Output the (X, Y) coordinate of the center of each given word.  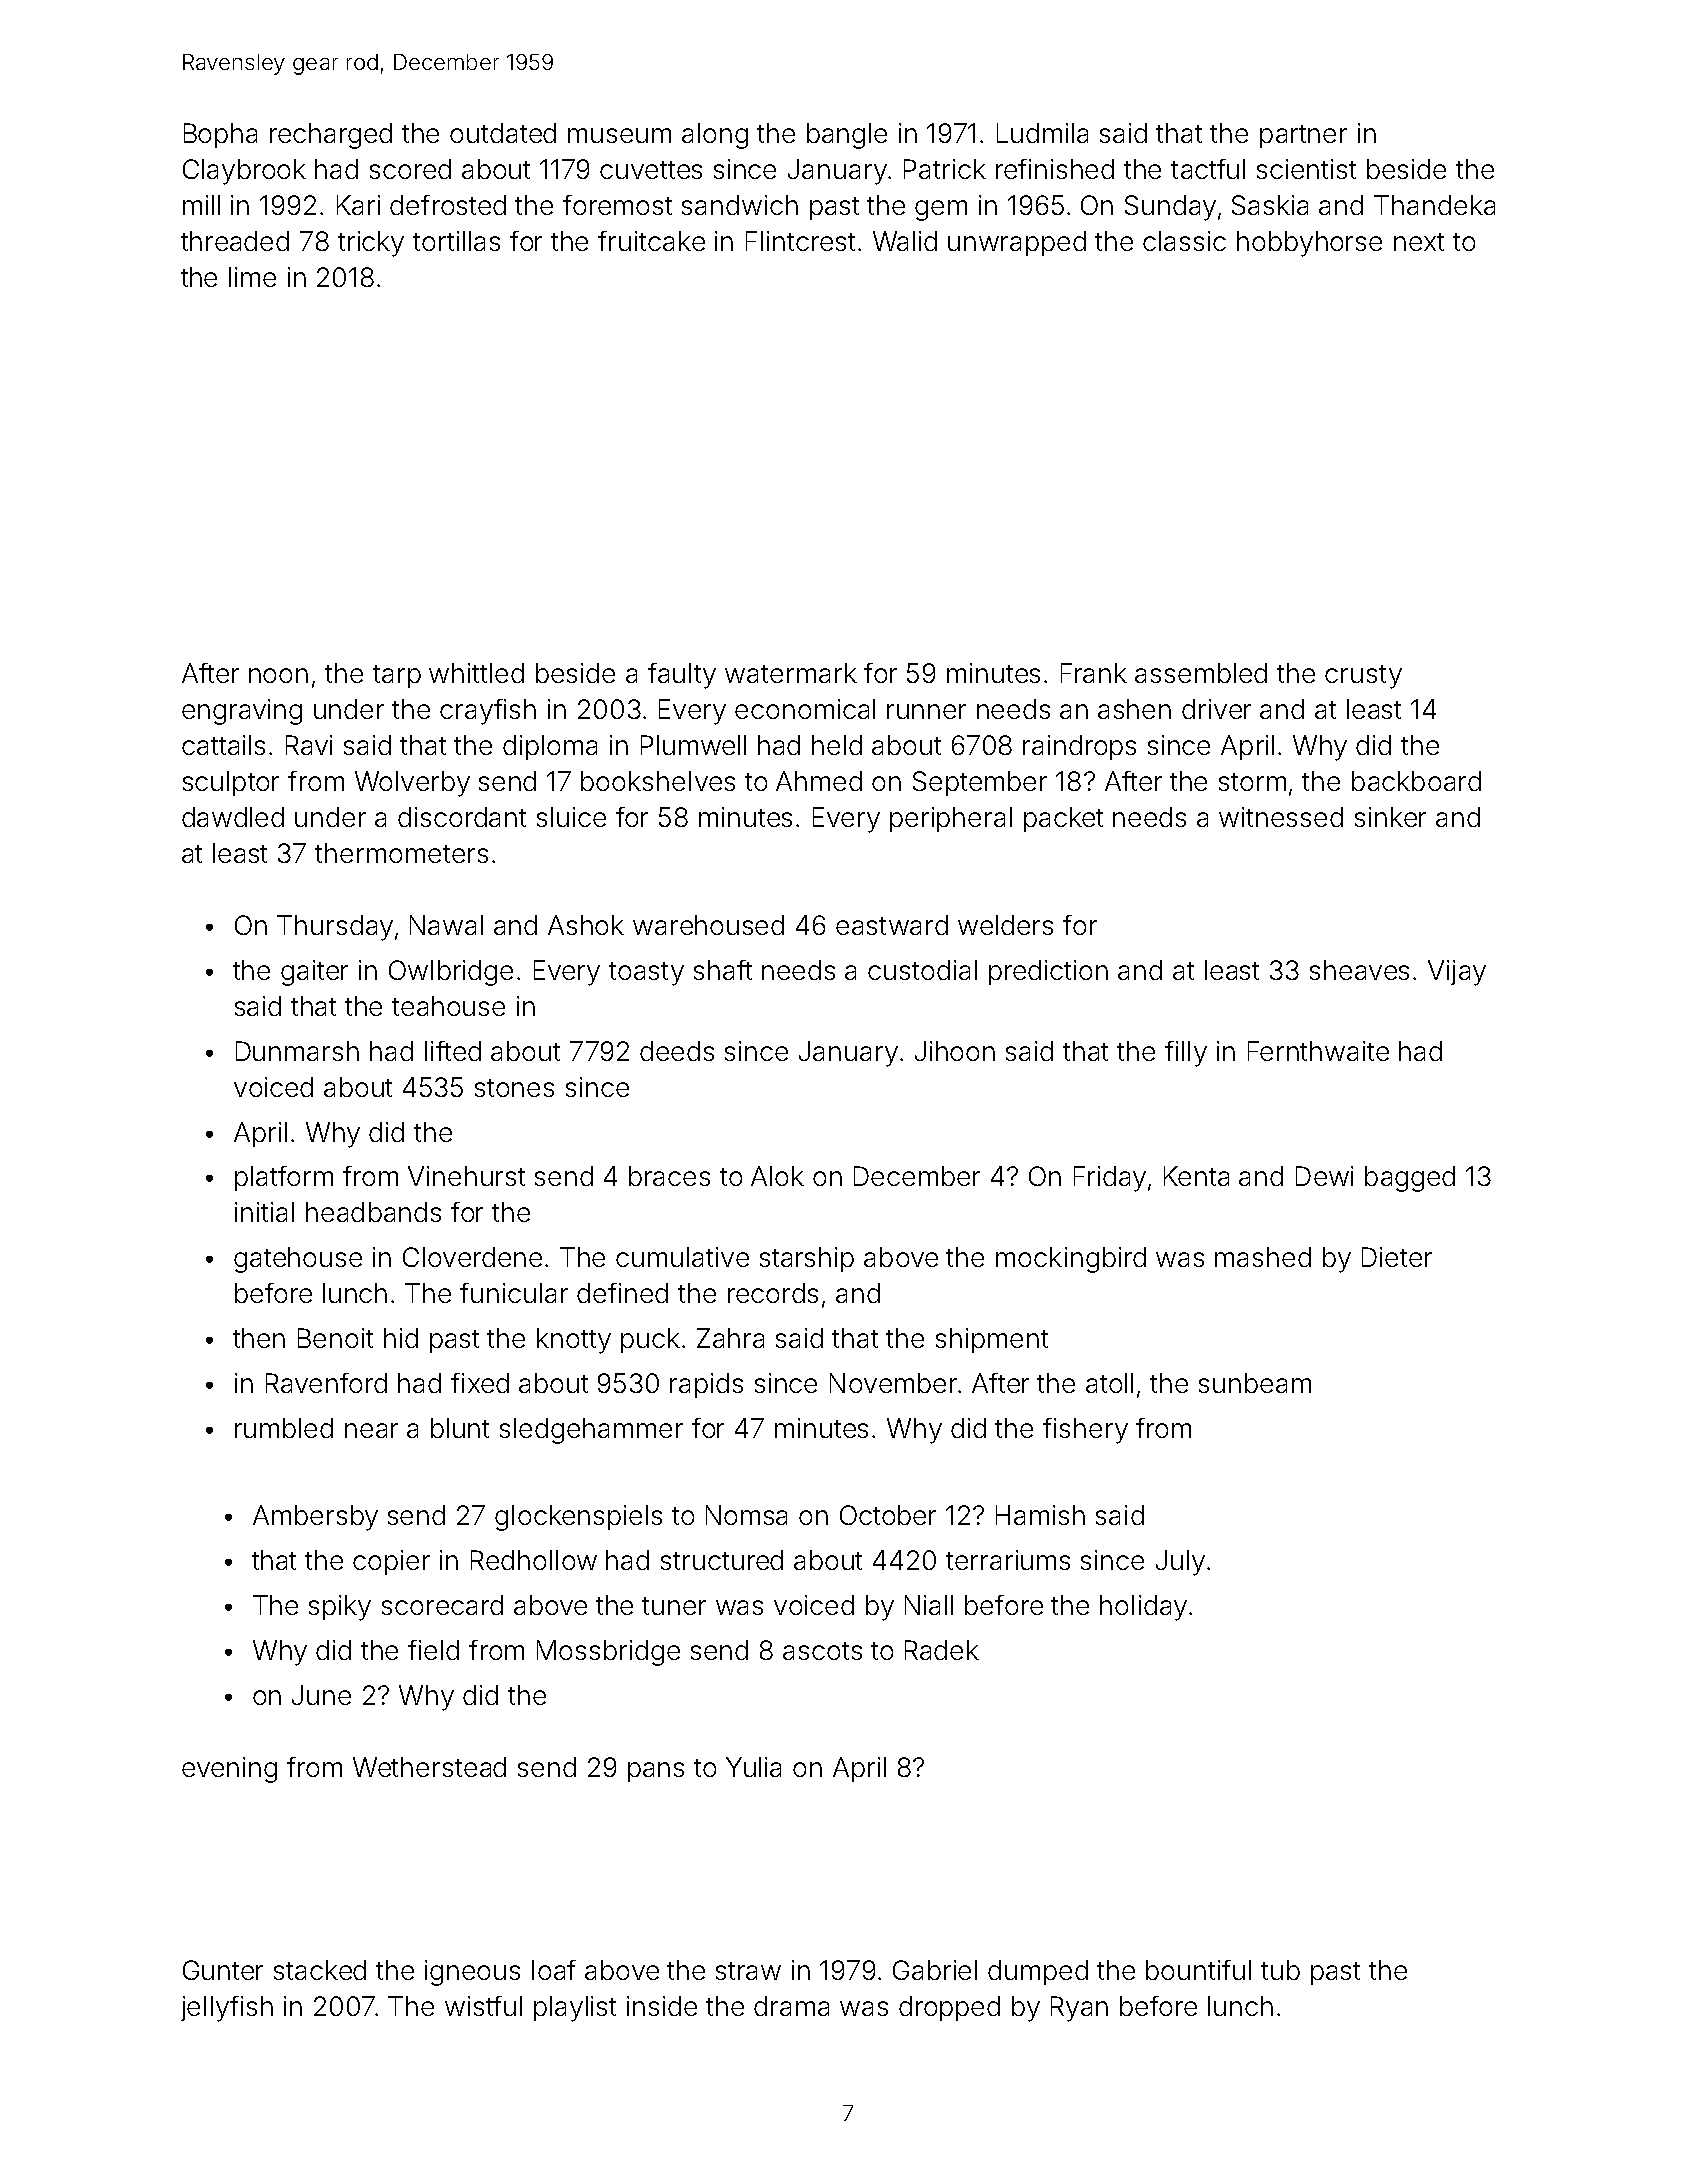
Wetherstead (429, 1767)
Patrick (945, 169)
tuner (674, 1606)
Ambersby (315, 1518)
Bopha (220, 135)
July (1180, 1563)
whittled (476, 673)
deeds (677, 1051)
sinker (1390, 817)
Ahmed (819, 781)
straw (748, 1971)
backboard (1416, 781)
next (1419, 242)
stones (514, 1088)
